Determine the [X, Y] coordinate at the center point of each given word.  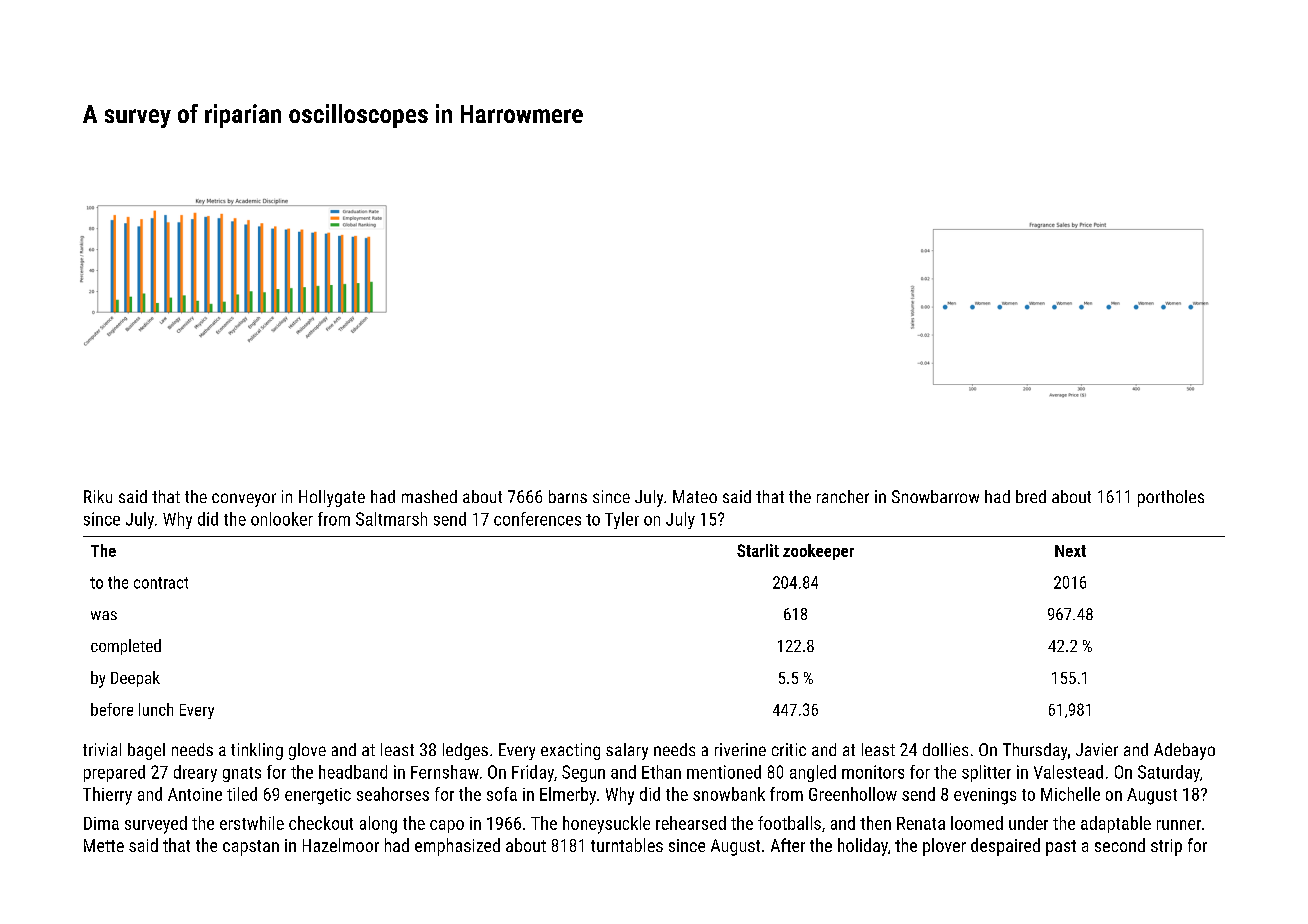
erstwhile [252, 823]
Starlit [758, 550]
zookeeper [818, 552]
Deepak [135, 679]
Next [1070, 551]
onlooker [282, 519]
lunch [156, 709]
